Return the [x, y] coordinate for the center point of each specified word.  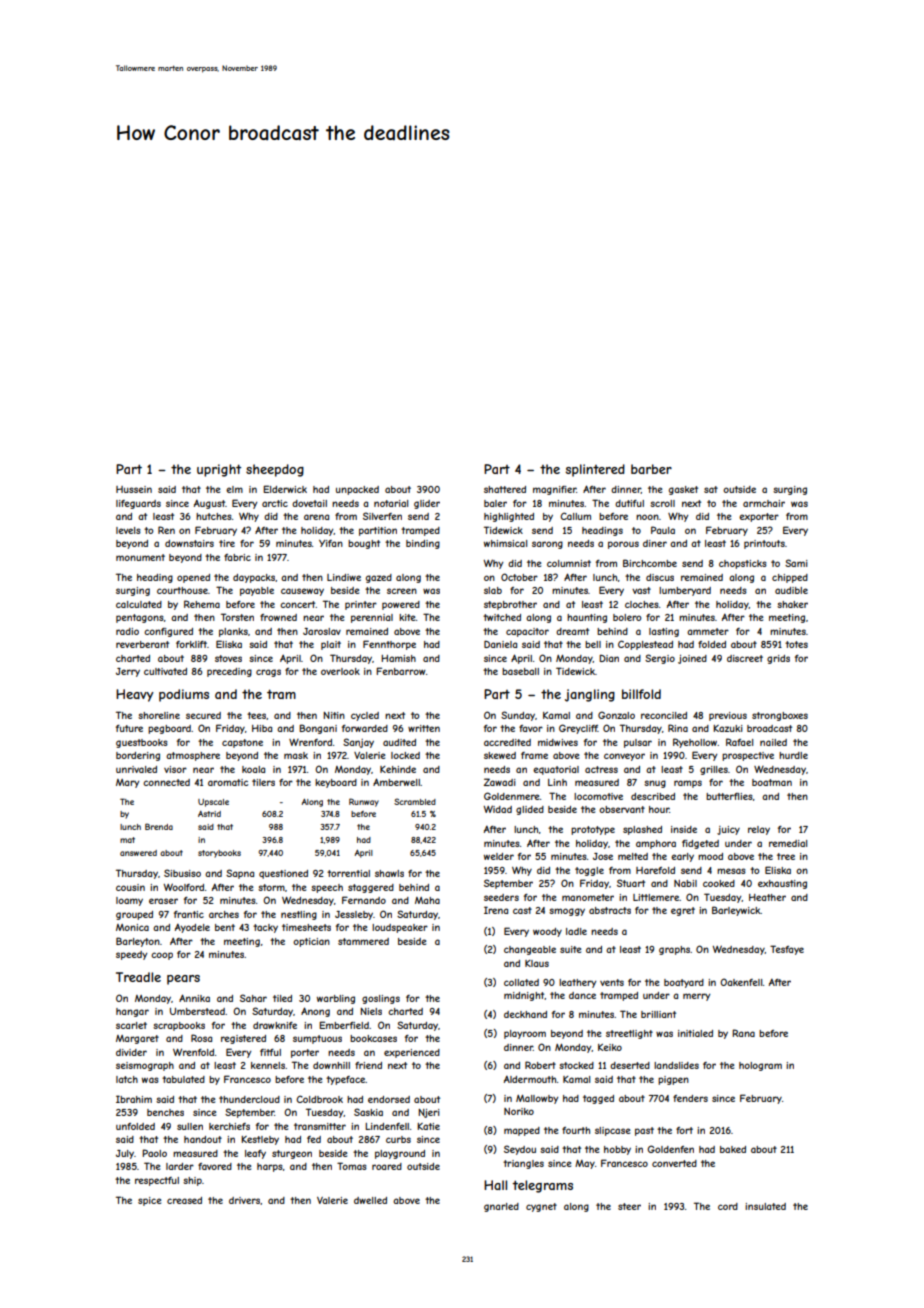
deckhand [525, 1014]
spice [149, 1201]
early [682, 857]
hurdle [793, 755]
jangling [590, 695]
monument [140, 557]
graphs [674, 950]
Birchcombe [650, 563]
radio [127, 631]
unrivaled [136, 769]
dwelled [370, 1200]
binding [423, 544]
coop [162, 956]
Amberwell [396, 782]
